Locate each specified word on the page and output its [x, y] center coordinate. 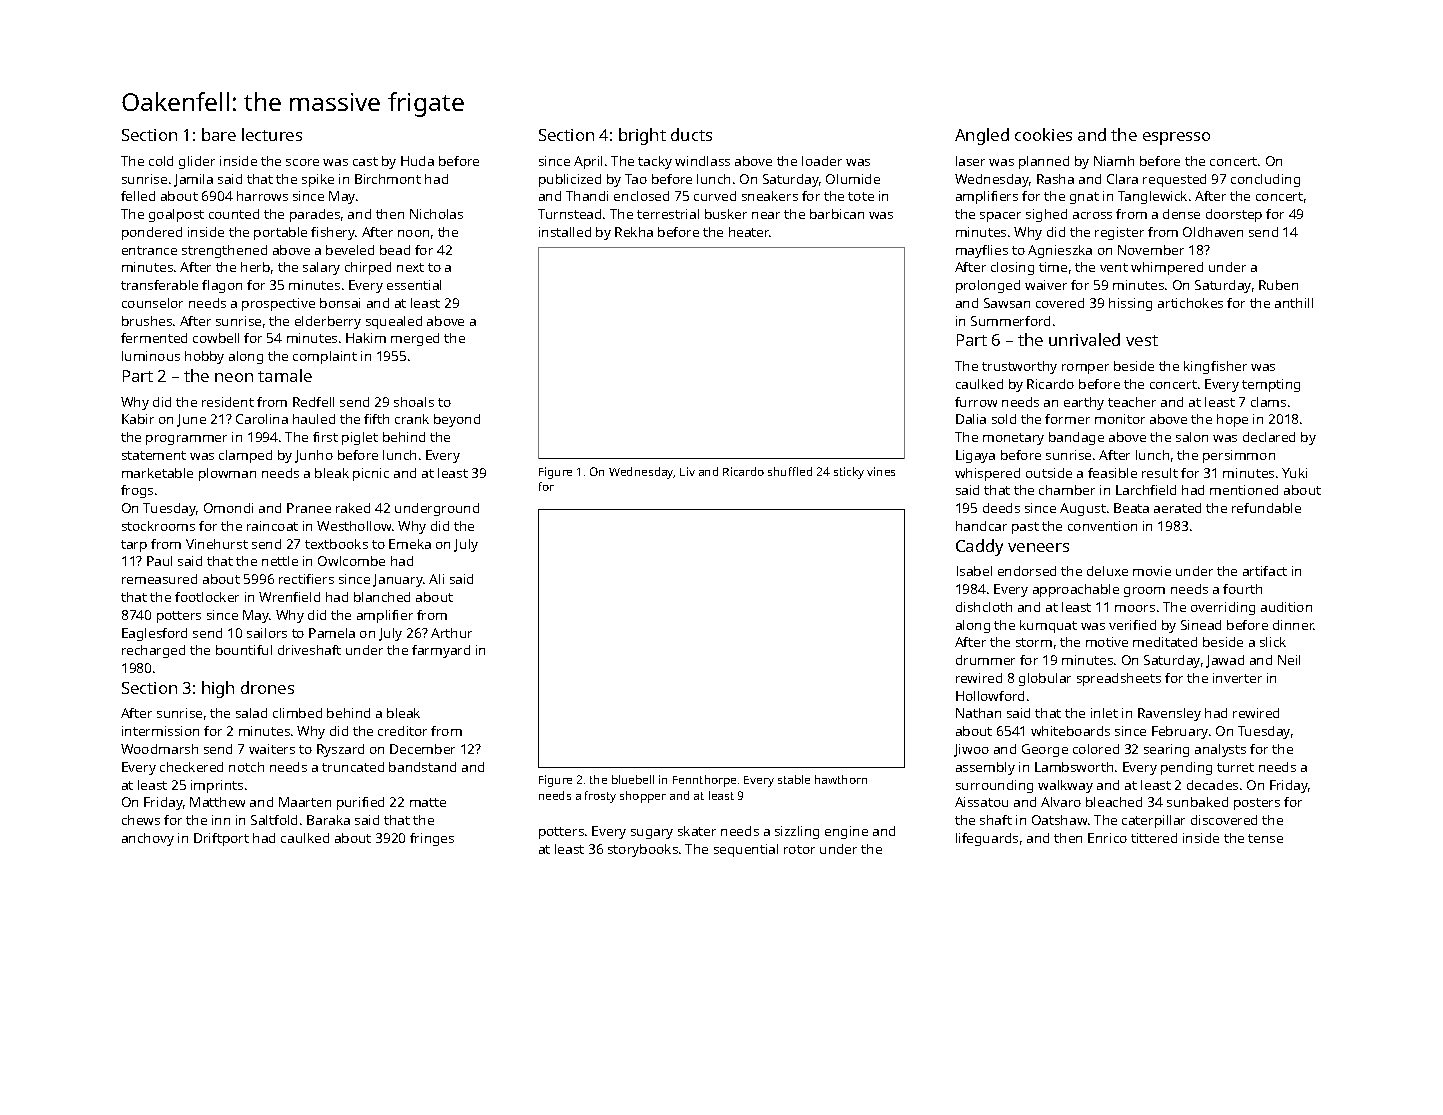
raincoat [272, 526]
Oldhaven [1213, 232]
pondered [152, 233]
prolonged [988, 286]
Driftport [221, 839]
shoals [414, 402]
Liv [687, 471]
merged [415, 339]
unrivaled [1084, 339]
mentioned [1244, 490]
